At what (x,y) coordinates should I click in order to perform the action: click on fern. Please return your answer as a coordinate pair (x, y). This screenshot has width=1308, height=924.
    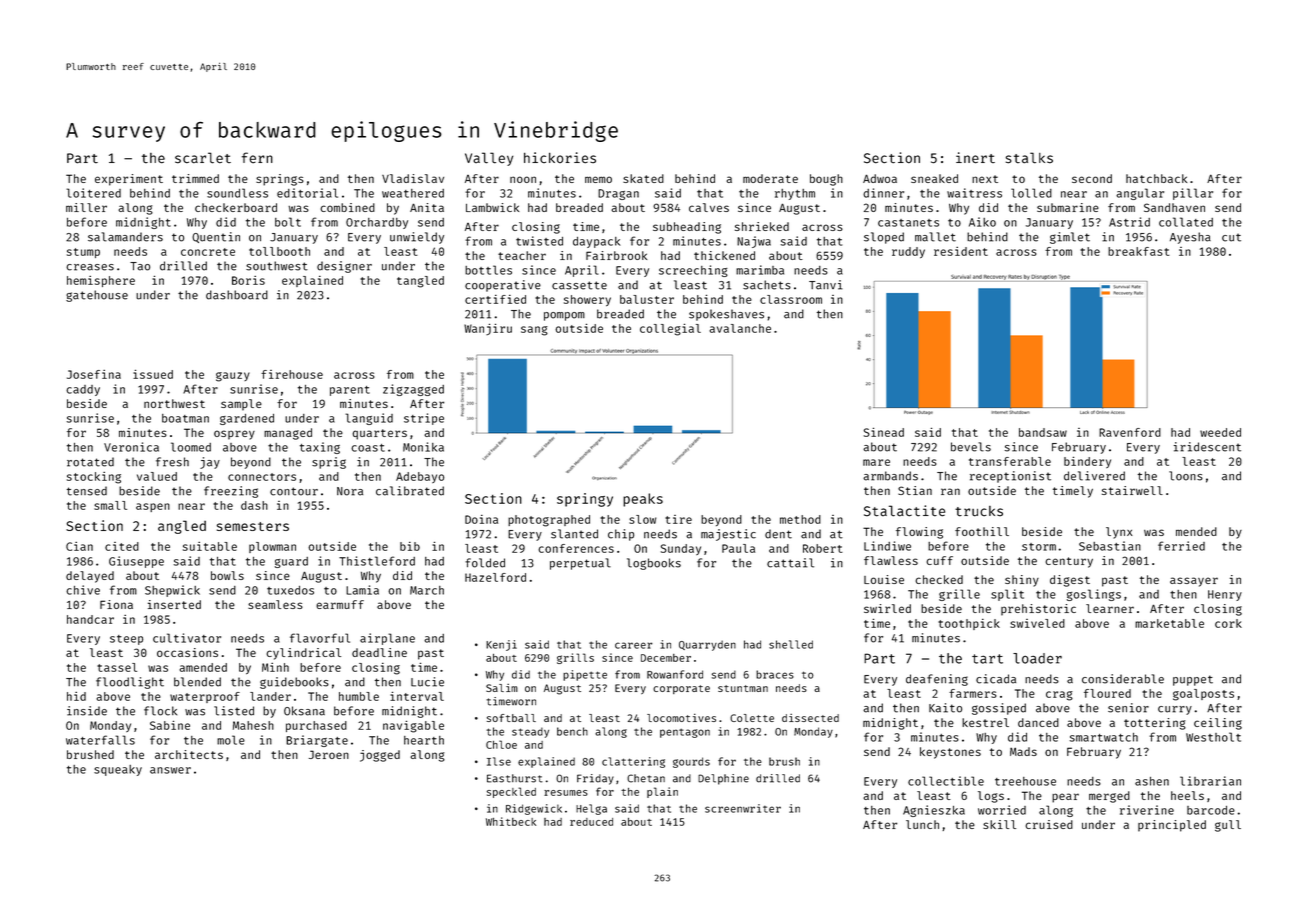
    Looking at the image, I should click on (257, 158).
